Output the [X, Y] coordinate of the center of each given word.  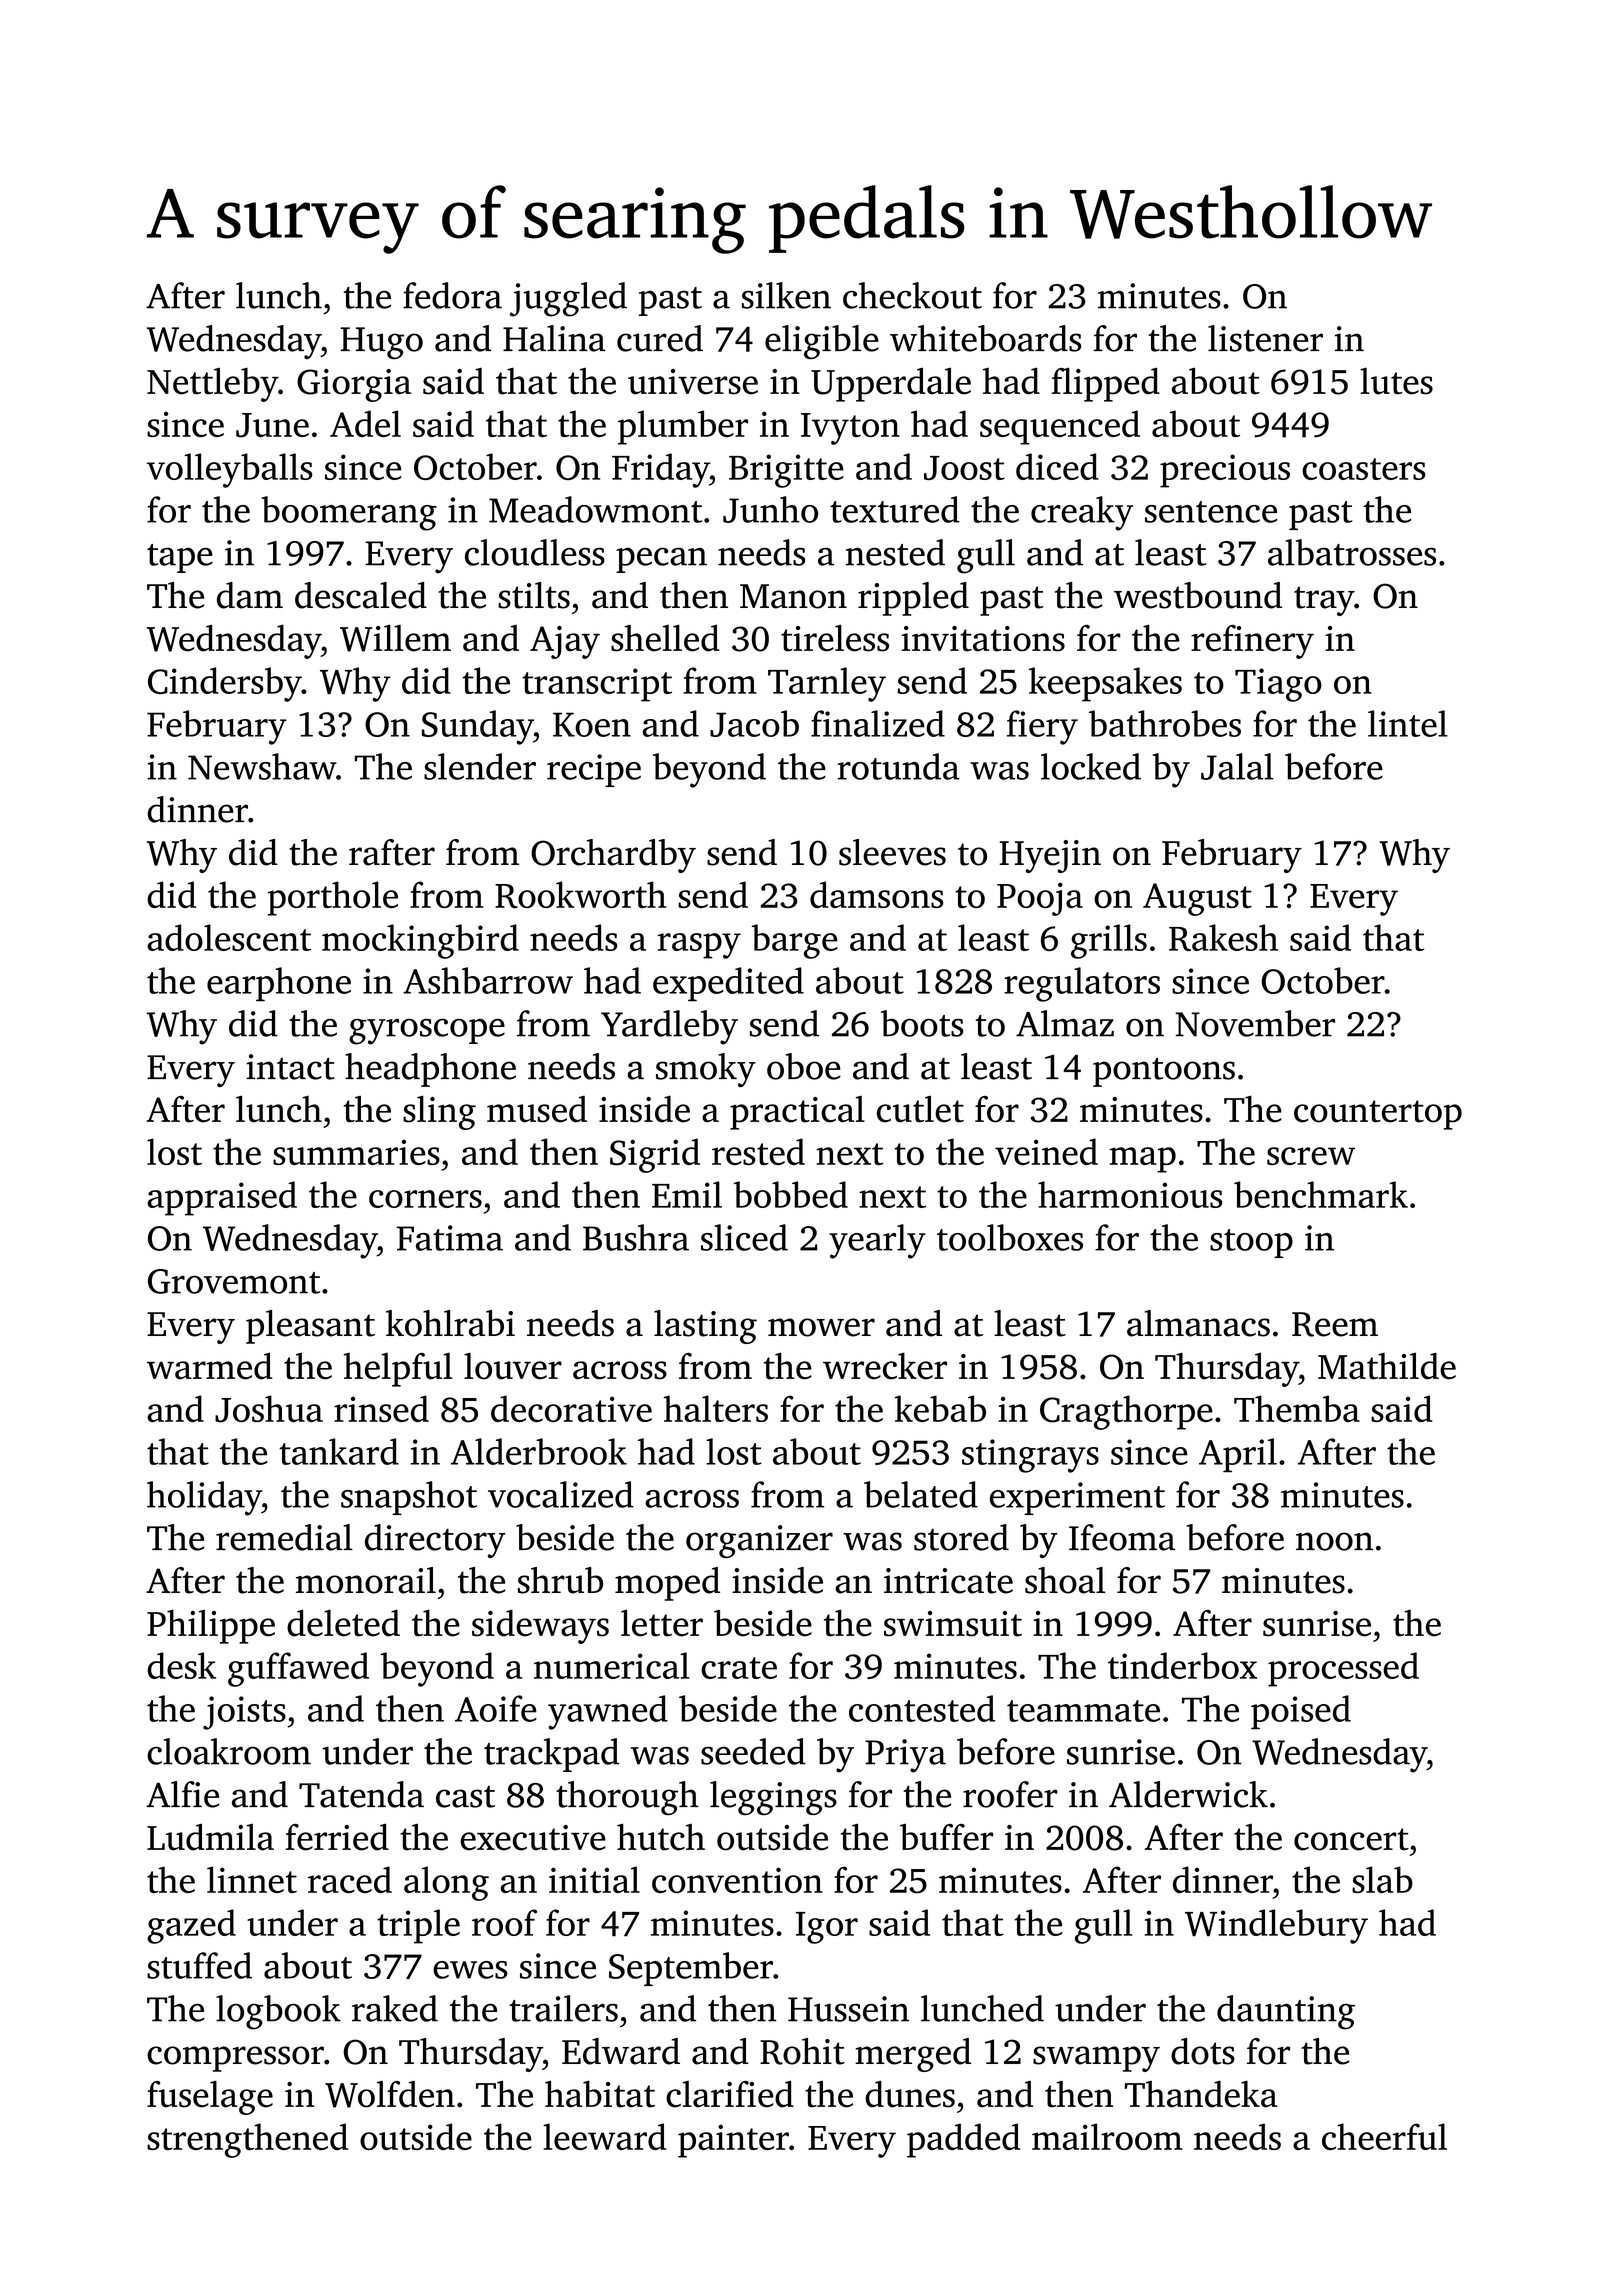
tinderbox [1182, 1665]
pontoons [1164, 1072]
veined [1046, 1151]
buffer [946, 1837]
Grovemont [234, 1281]
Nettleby [212, 384]
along [446, 1883]
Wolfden [390, 2094]
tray [1324, 601]
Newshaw [262, 766]
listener [1265, 338]
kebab [940, 1408]
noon [1334, 1541]
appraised [222, 1198]
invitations [983, 639]
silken [786, 295]
